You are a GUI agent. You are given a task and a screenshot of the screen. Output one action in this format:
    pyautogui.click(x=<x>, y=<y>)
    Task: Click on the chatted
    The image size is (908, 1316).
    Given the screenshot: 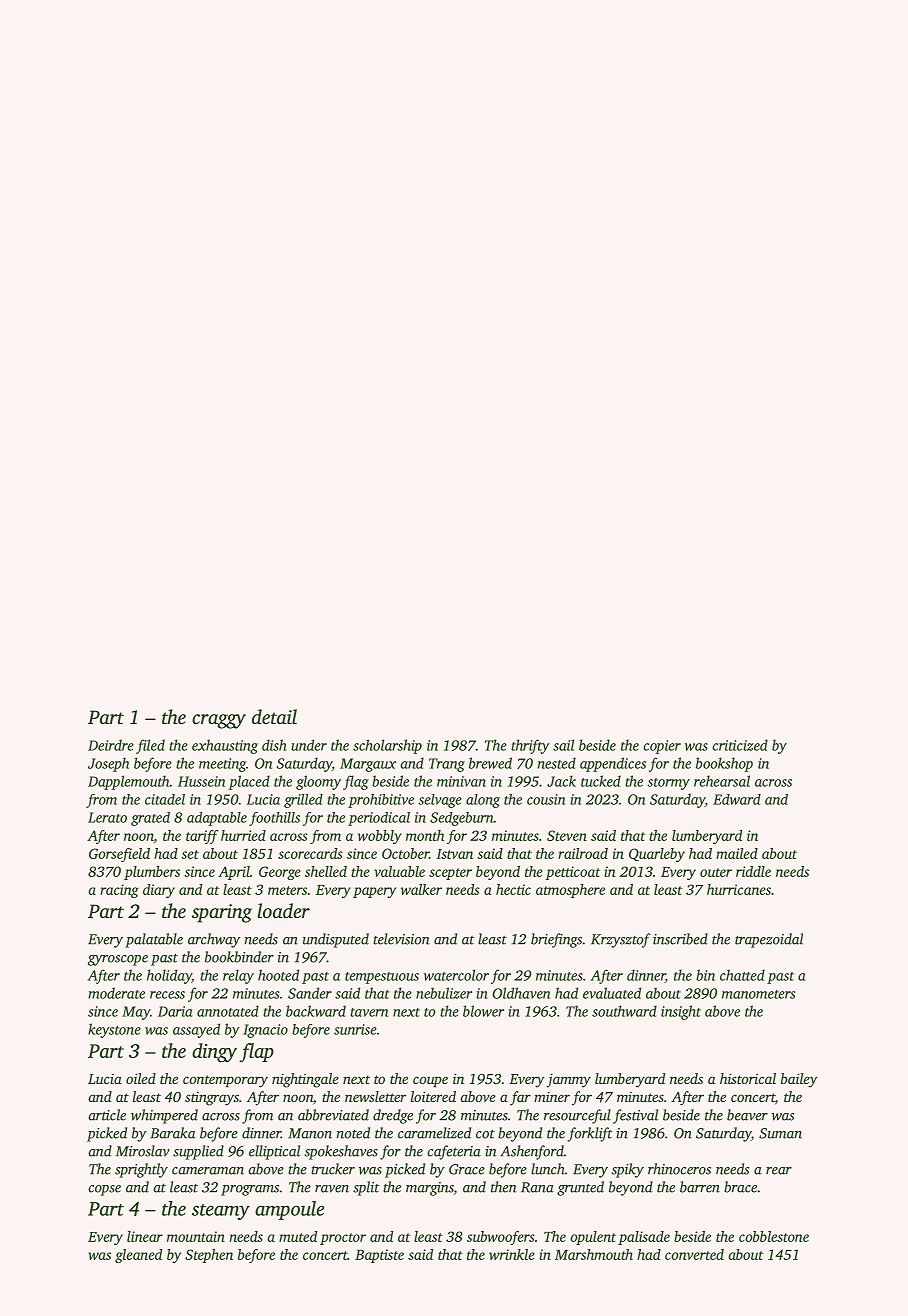 What is the action you would take?
    pyautogui.click(x=742, y=975)
